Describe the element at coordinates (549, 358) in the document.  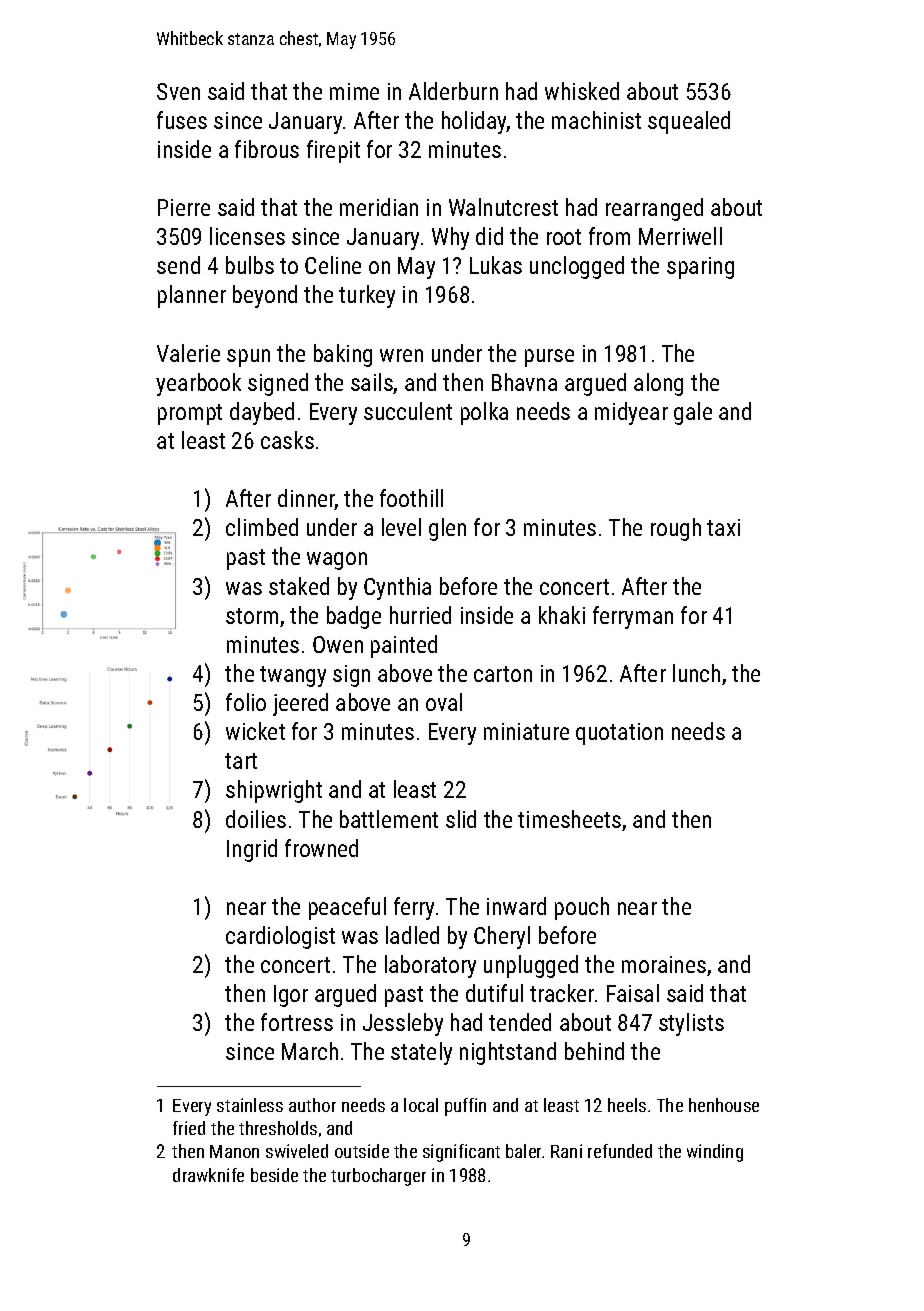
I see `purse` at that location.
